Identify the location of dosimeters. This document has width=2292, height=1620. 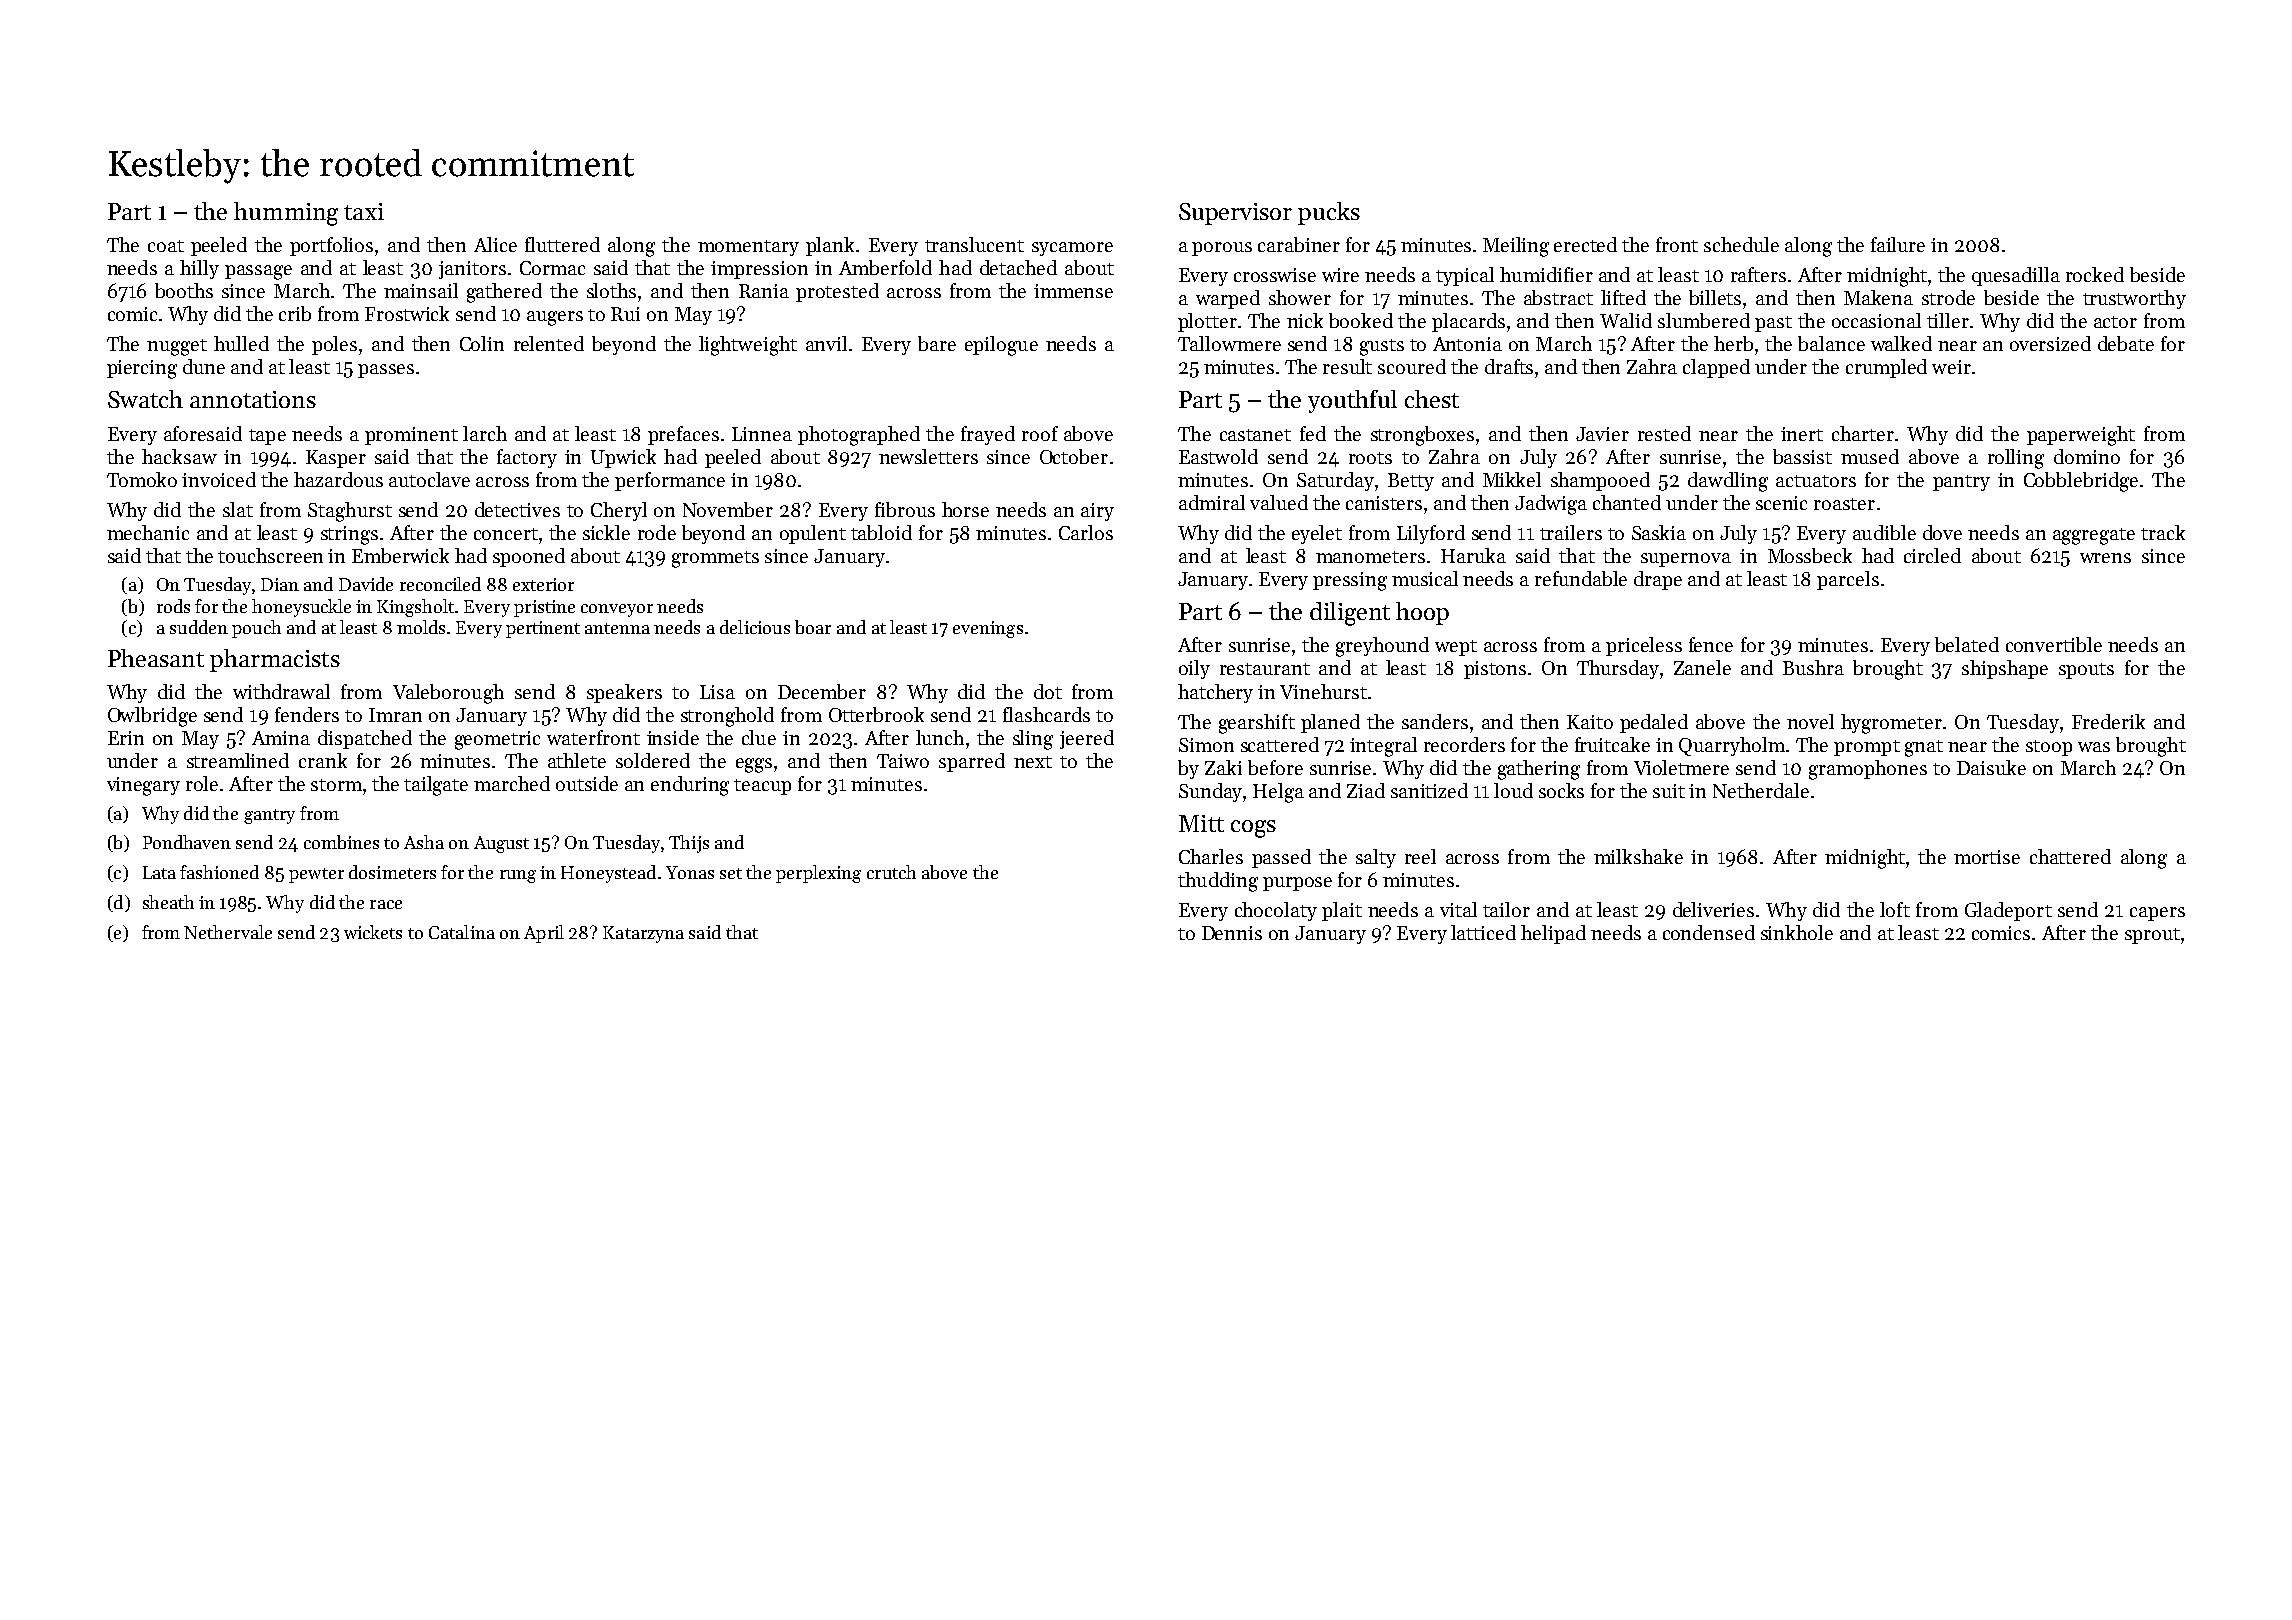
(392, 872).
